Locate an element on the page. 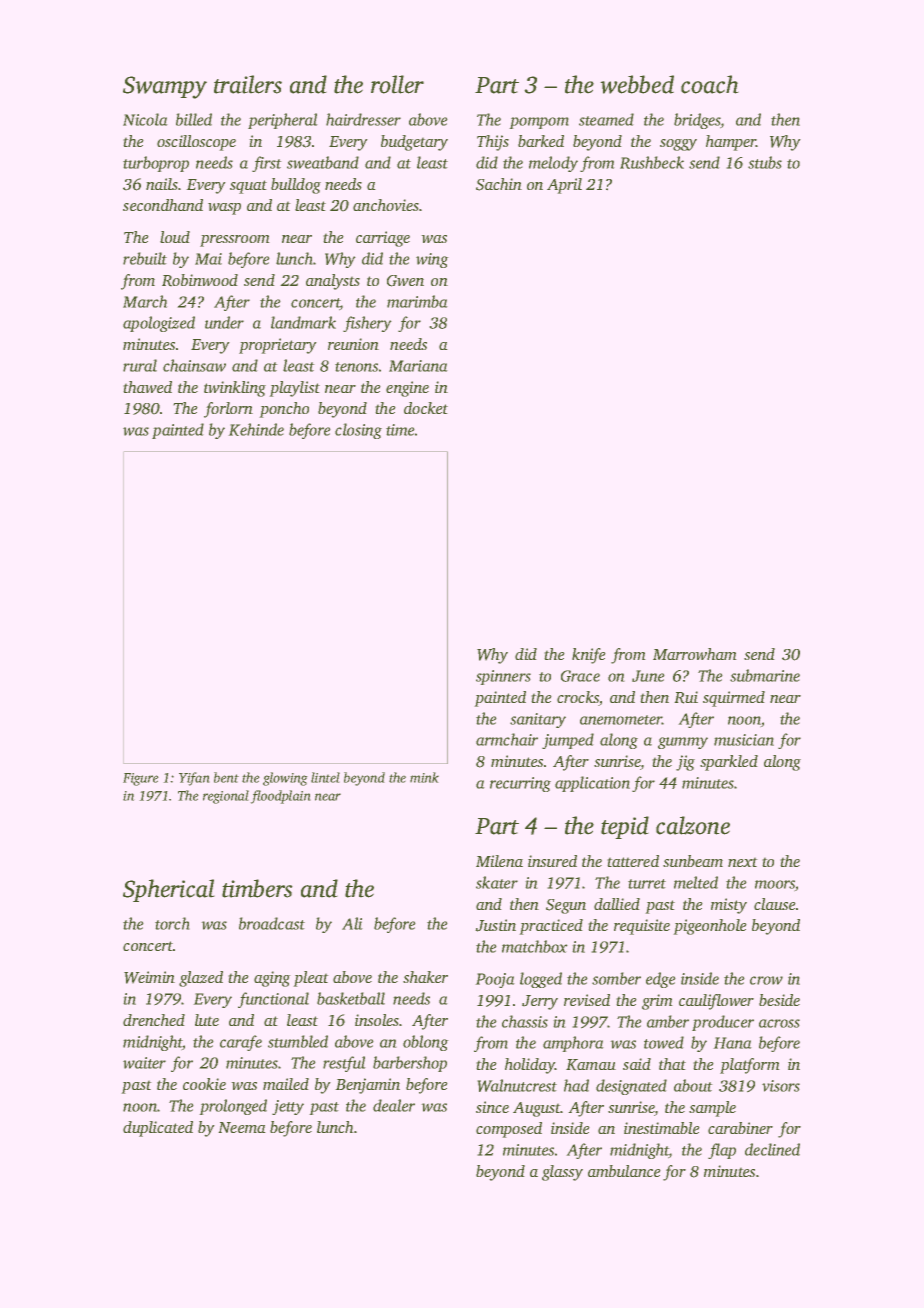  Marrowham is located at coordinates (694, 654).
